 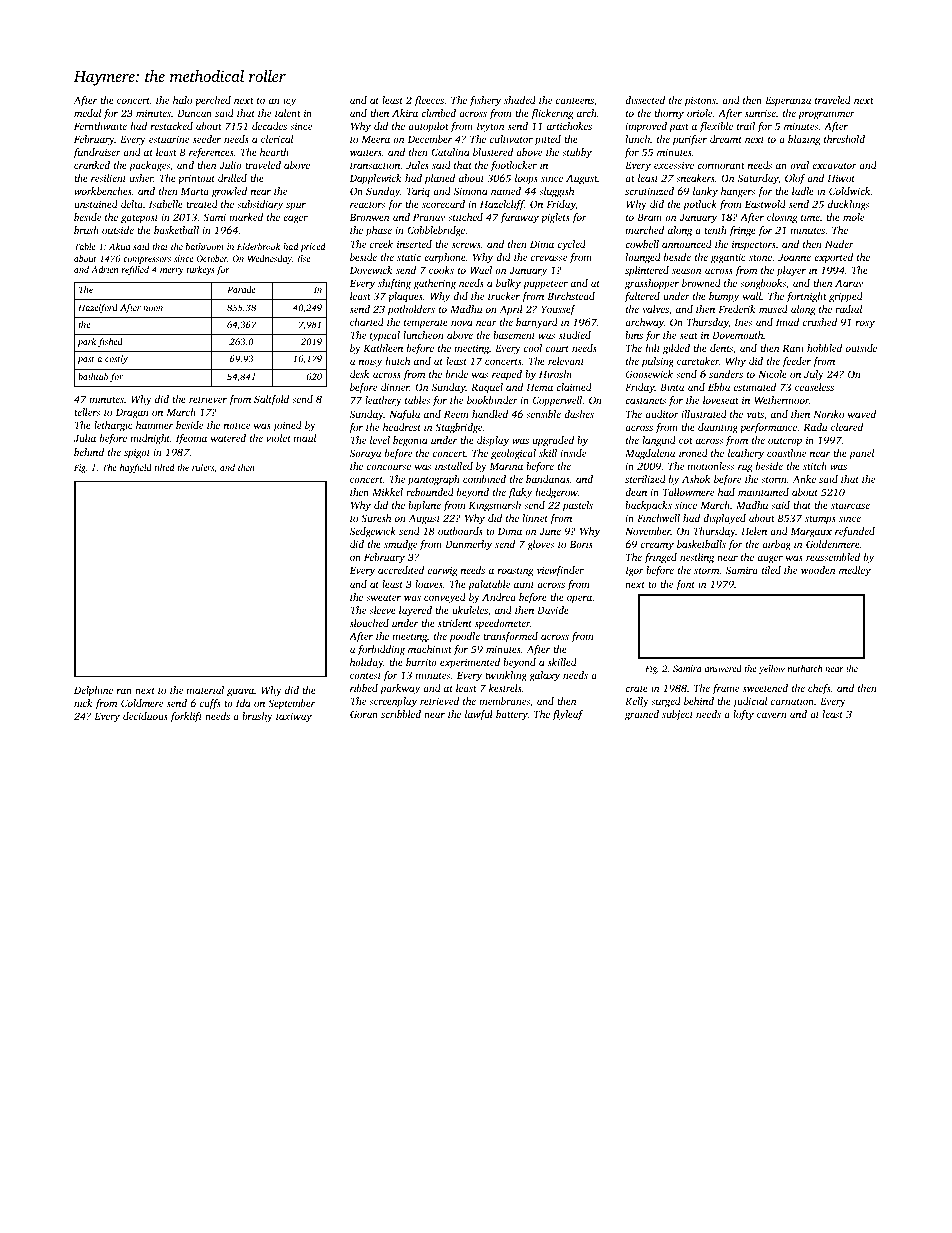 I want to click on shaded, so click(x=520, y=100).
